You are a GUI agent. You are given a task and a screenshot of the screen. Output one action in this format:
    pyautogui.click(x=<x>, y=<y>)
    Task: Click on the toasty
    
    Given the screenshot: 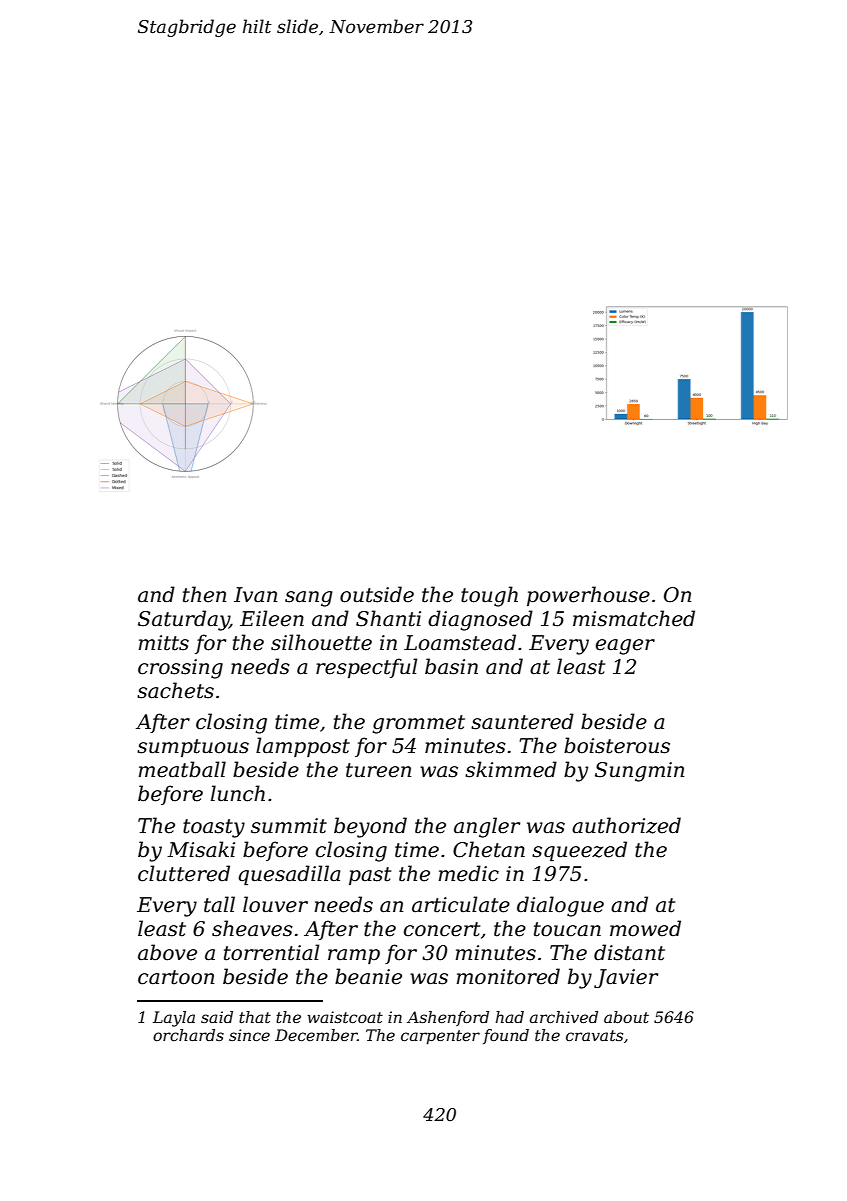 What is the action you would take?
    pyautogui.click(x=214, y=828)
